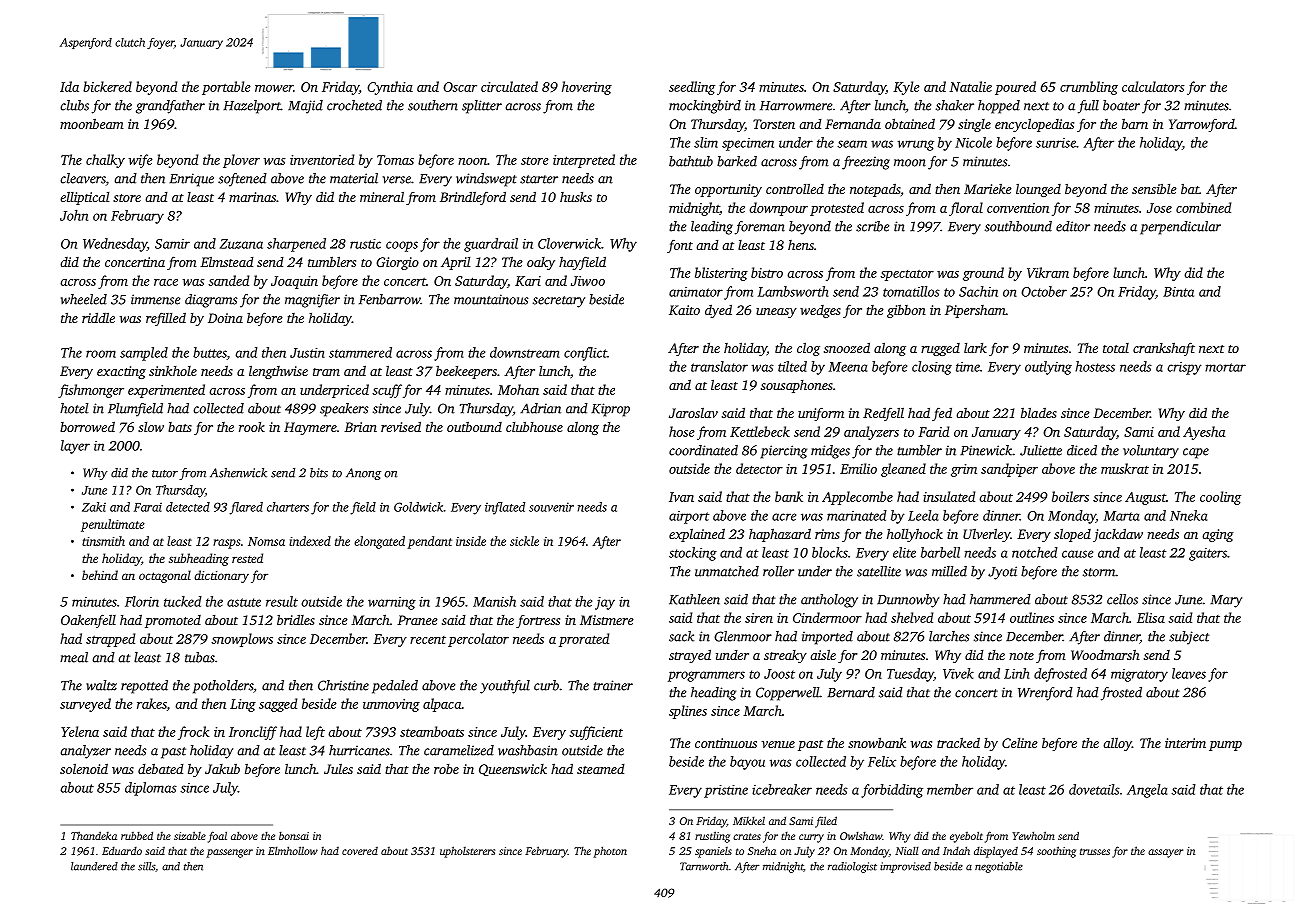  I want to click on Bernard, so click(851, 692).
